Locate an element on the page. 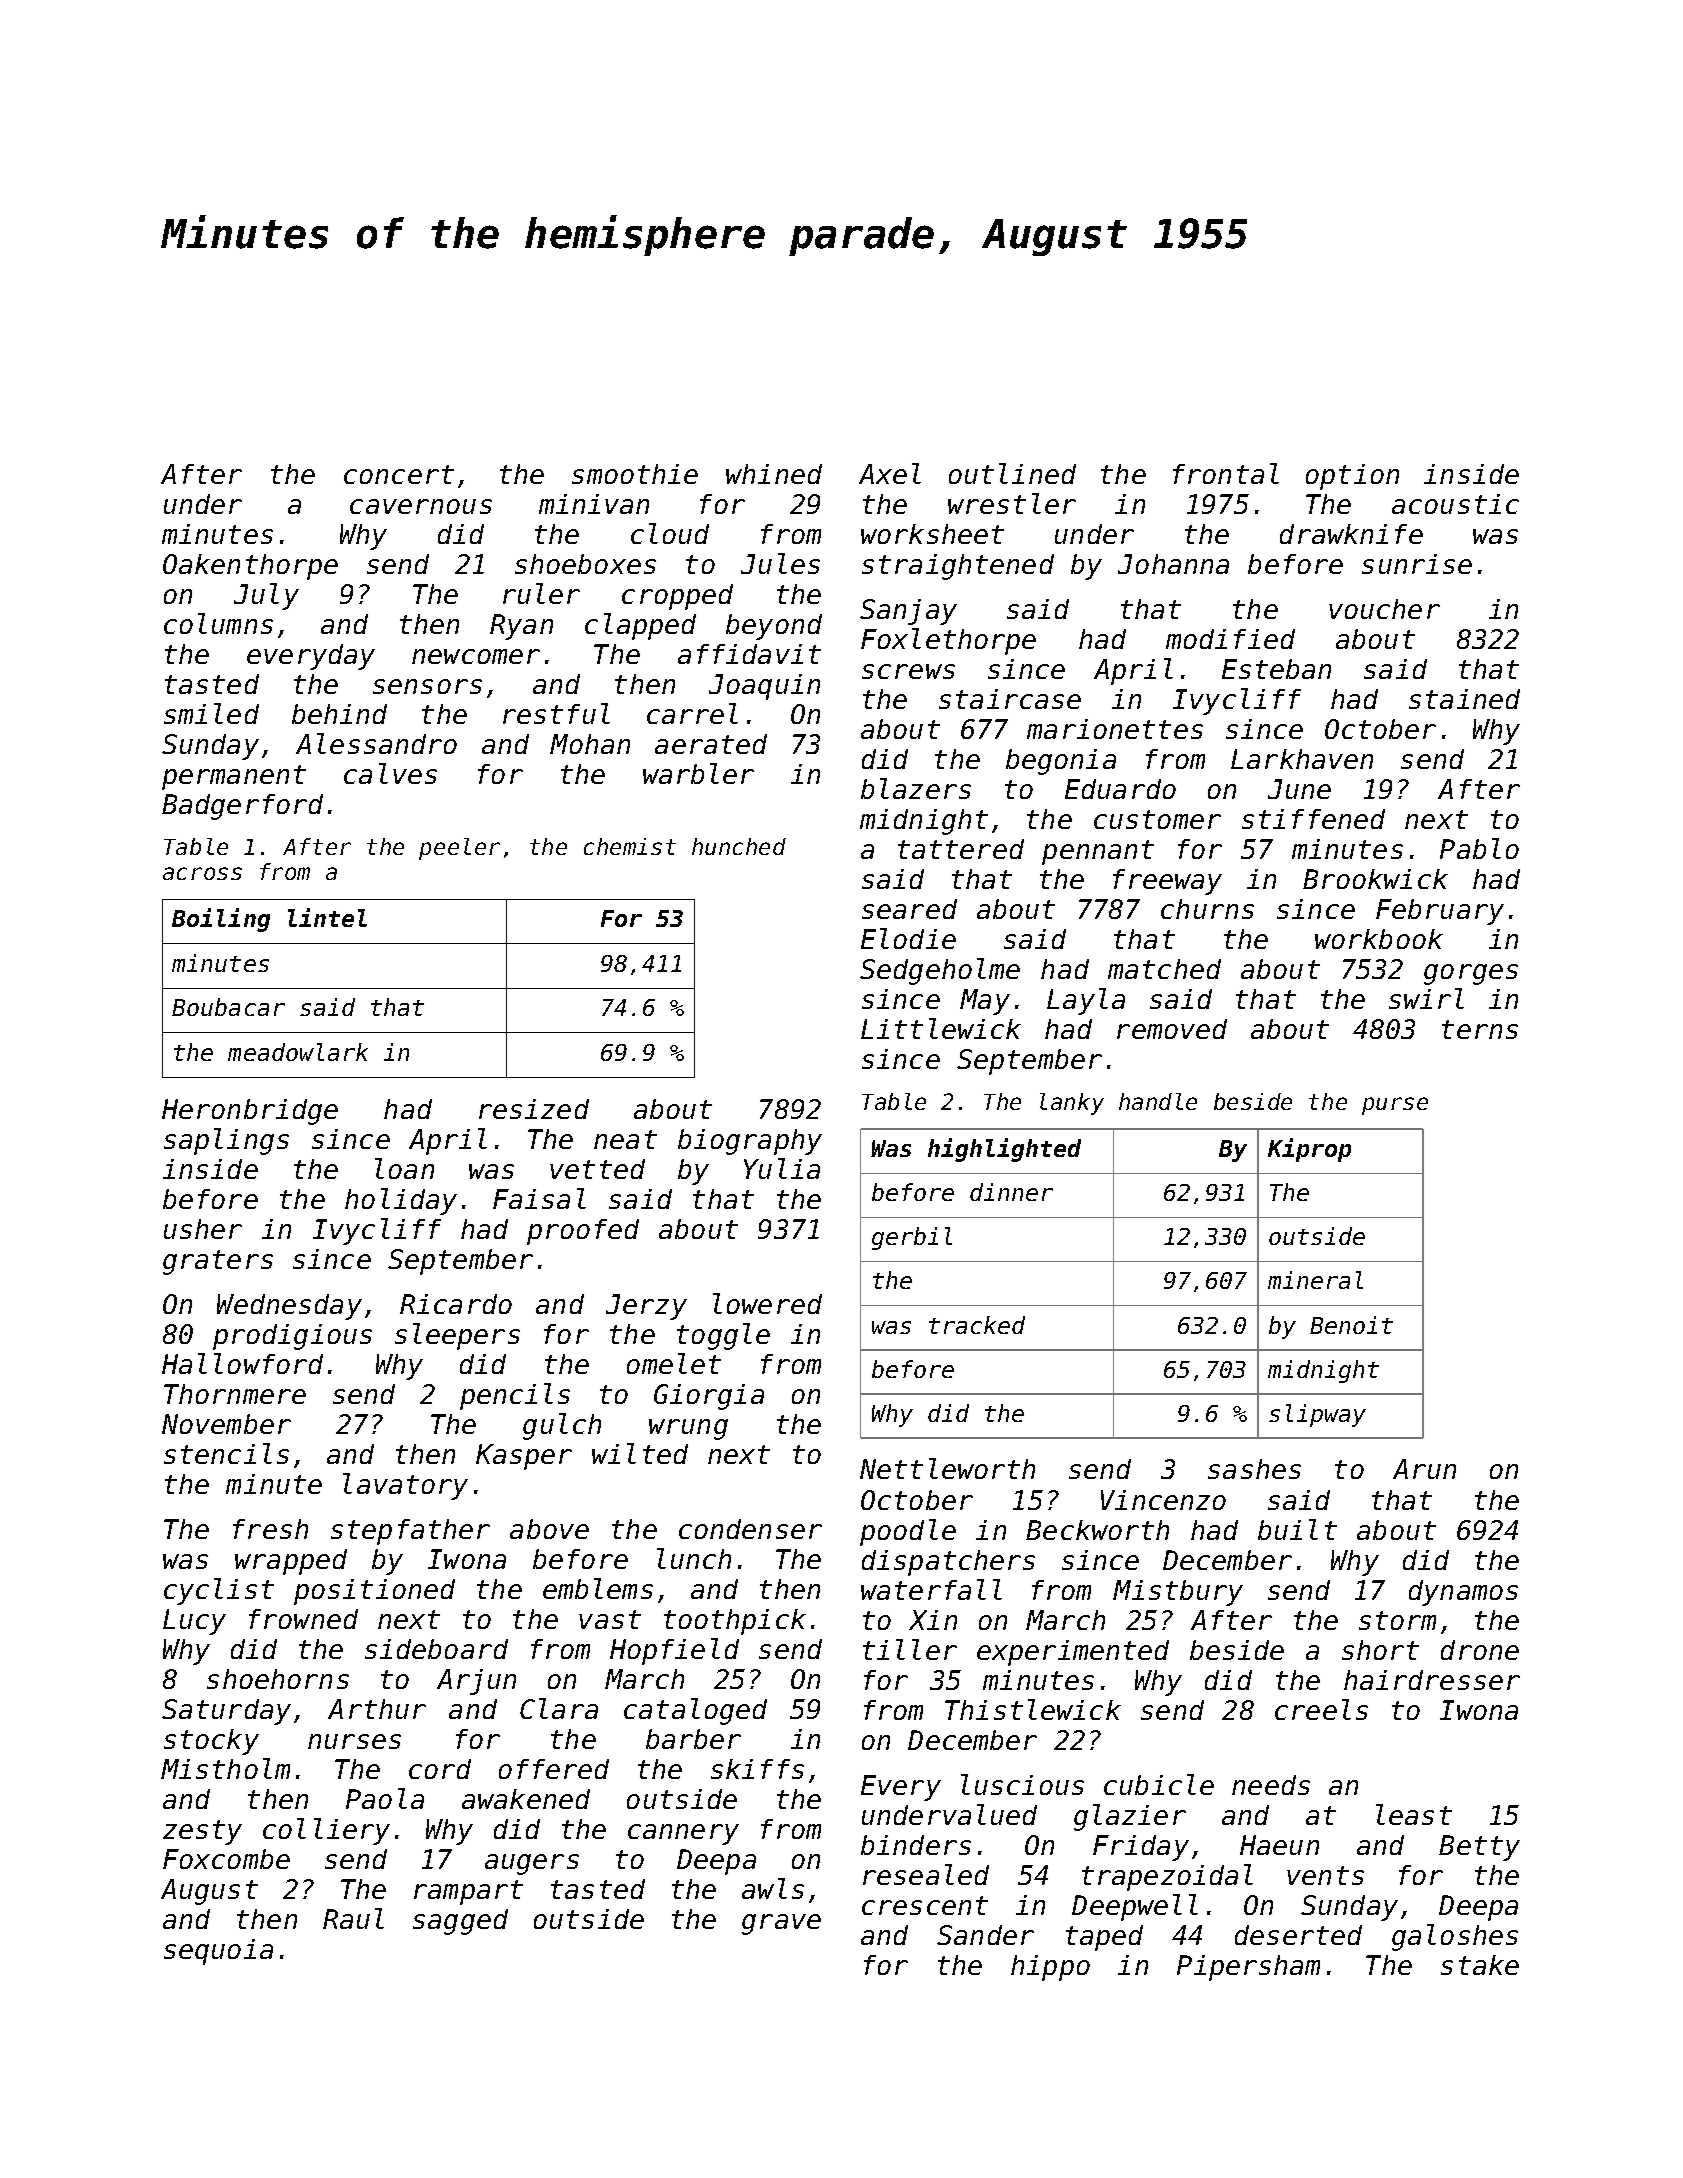 The image size is (1683, 2178). sequoia is located at coordinates (218, 1952).
